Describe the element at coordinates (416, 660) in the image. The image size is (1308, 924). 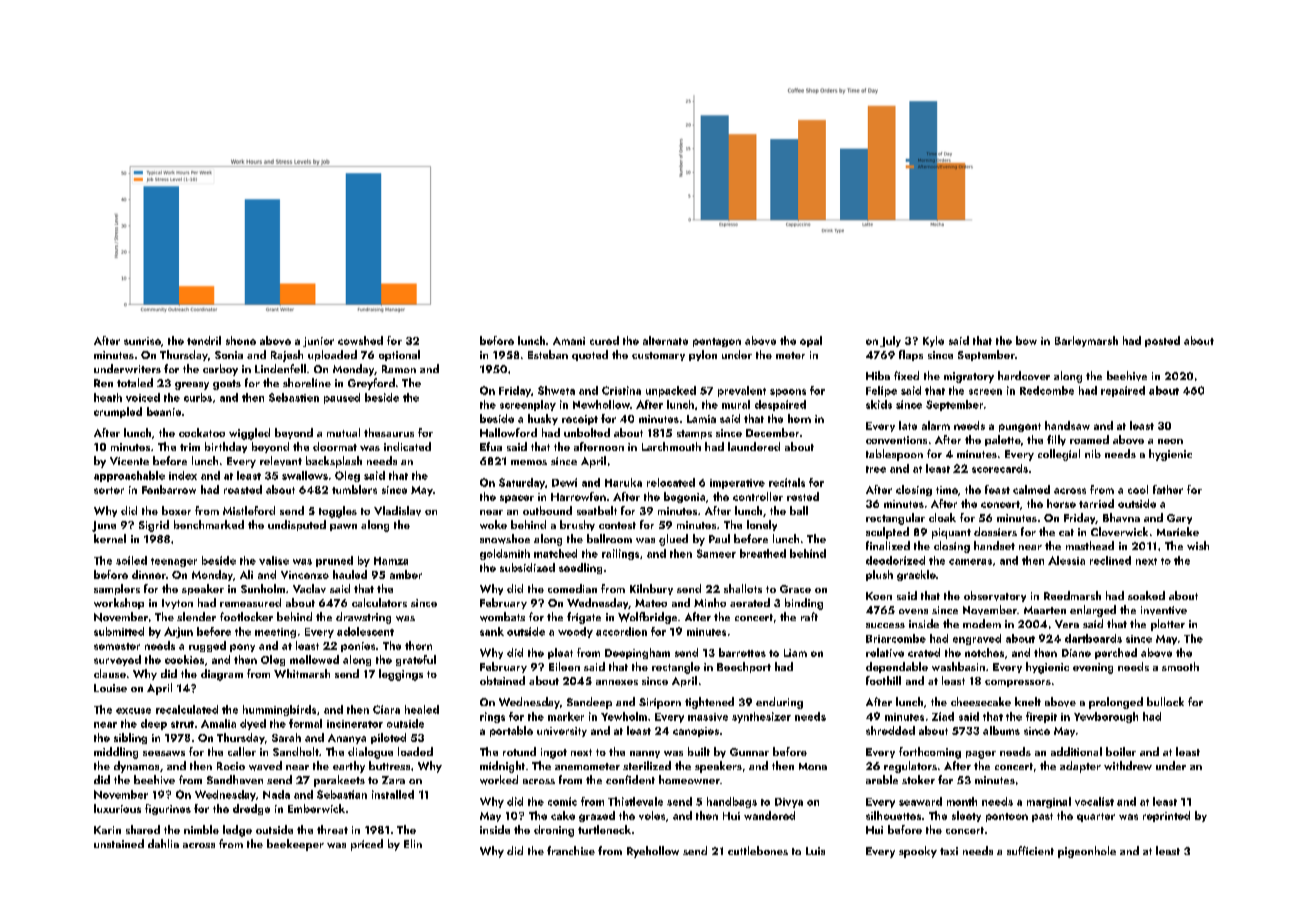
I see `grateful` at that location.
